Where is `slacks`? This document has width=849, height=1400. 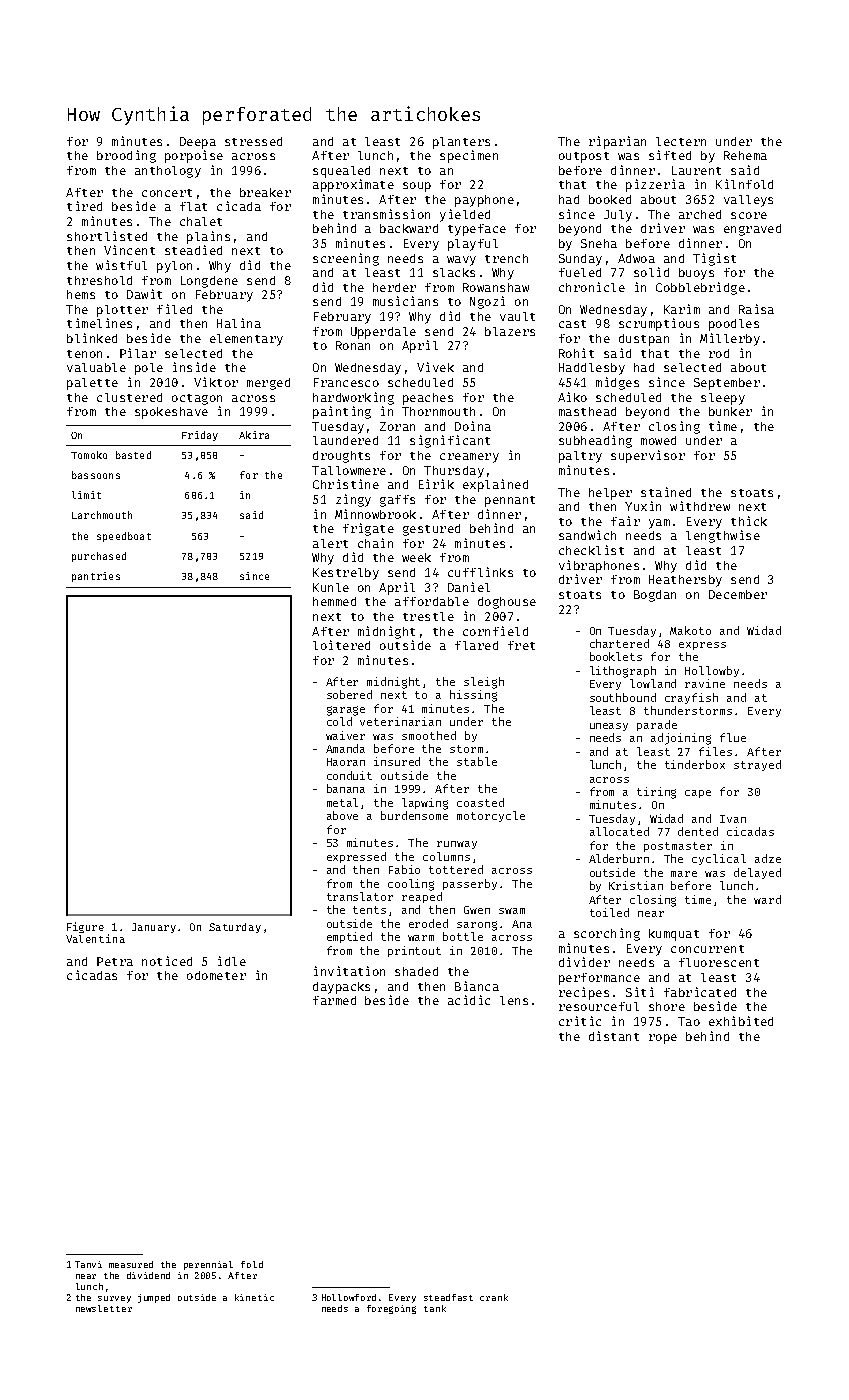
slacks is located at coordinates (454, 272).
